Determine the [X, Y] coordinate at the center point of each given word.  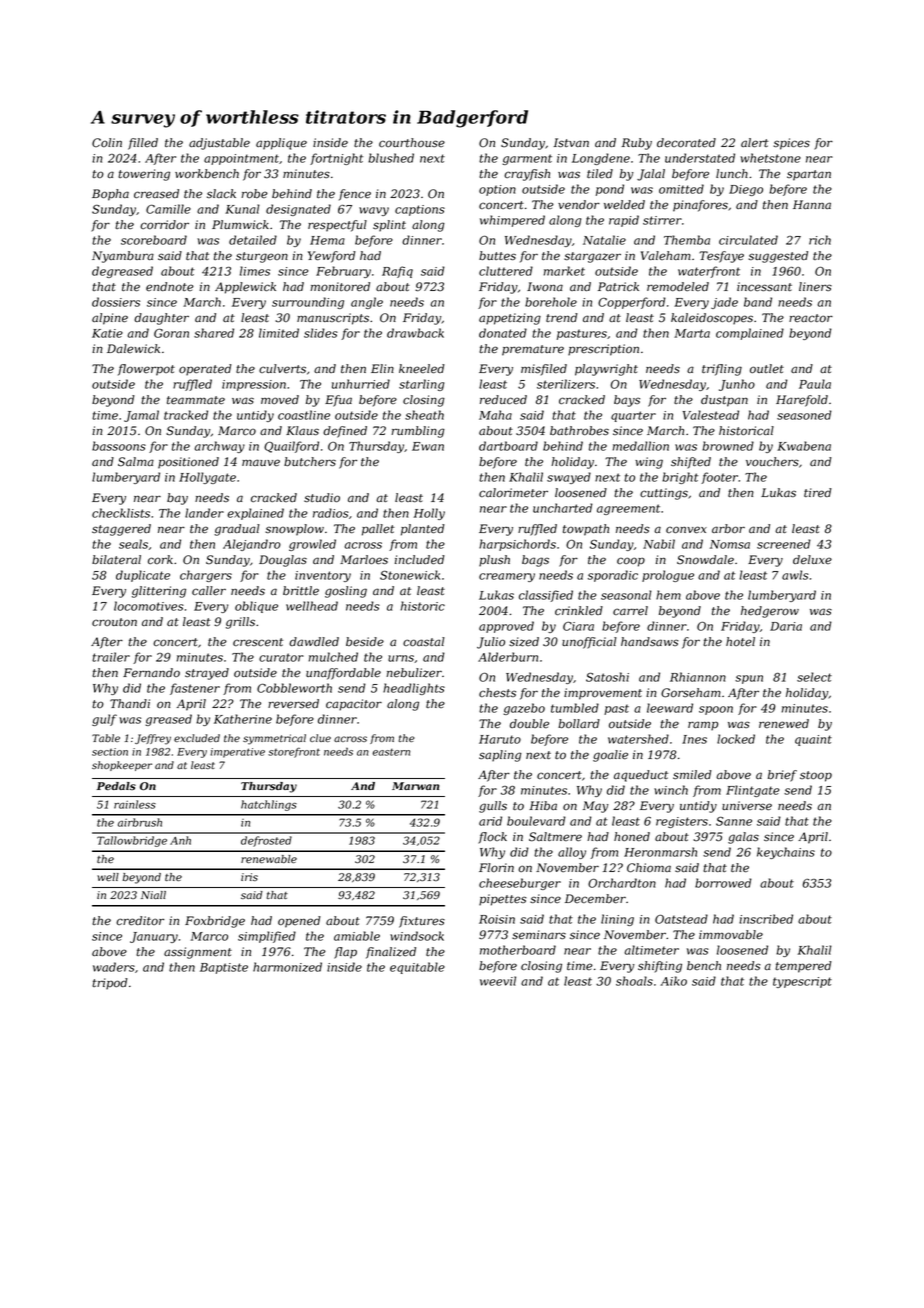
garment [527, 159]
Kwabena [804, 446]
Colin [107, 143]
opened [299, 922]
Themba [687, 240]
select [814, 677]
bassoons [119, 446]
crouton [114, 622]
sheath [424, 415]
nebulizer [414, 673]
